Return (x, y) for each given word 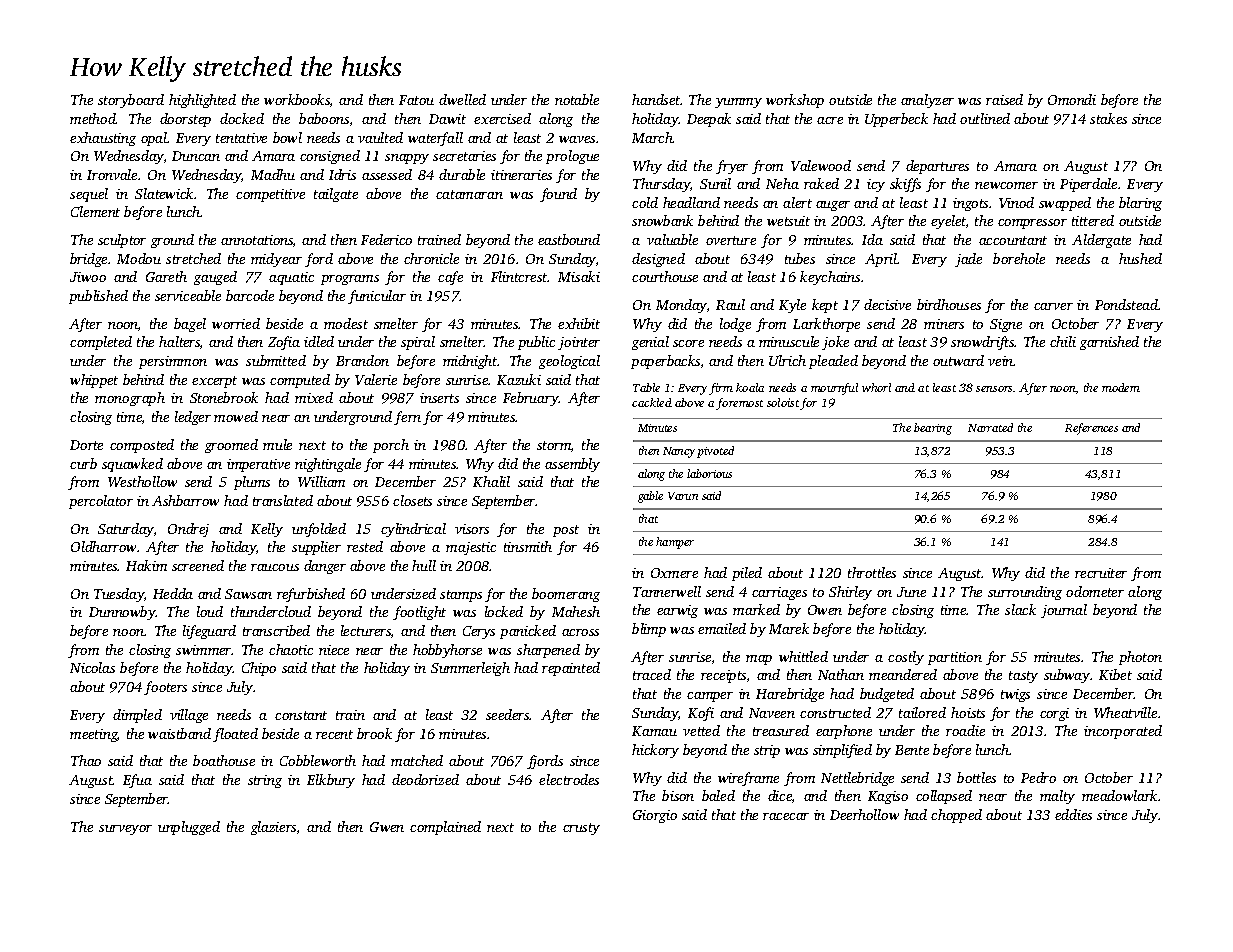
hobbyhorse (447, 651)
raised (1004, 99)
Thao (86, 760)
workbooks (297, 99)
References (1091, 429)
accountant (1013, 240)
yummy (738, 103)
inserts (439, 398)
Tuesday (119, 595)
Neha (782, 183)
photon (1140, 658)
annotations (257, 240)
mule (277, 444)
